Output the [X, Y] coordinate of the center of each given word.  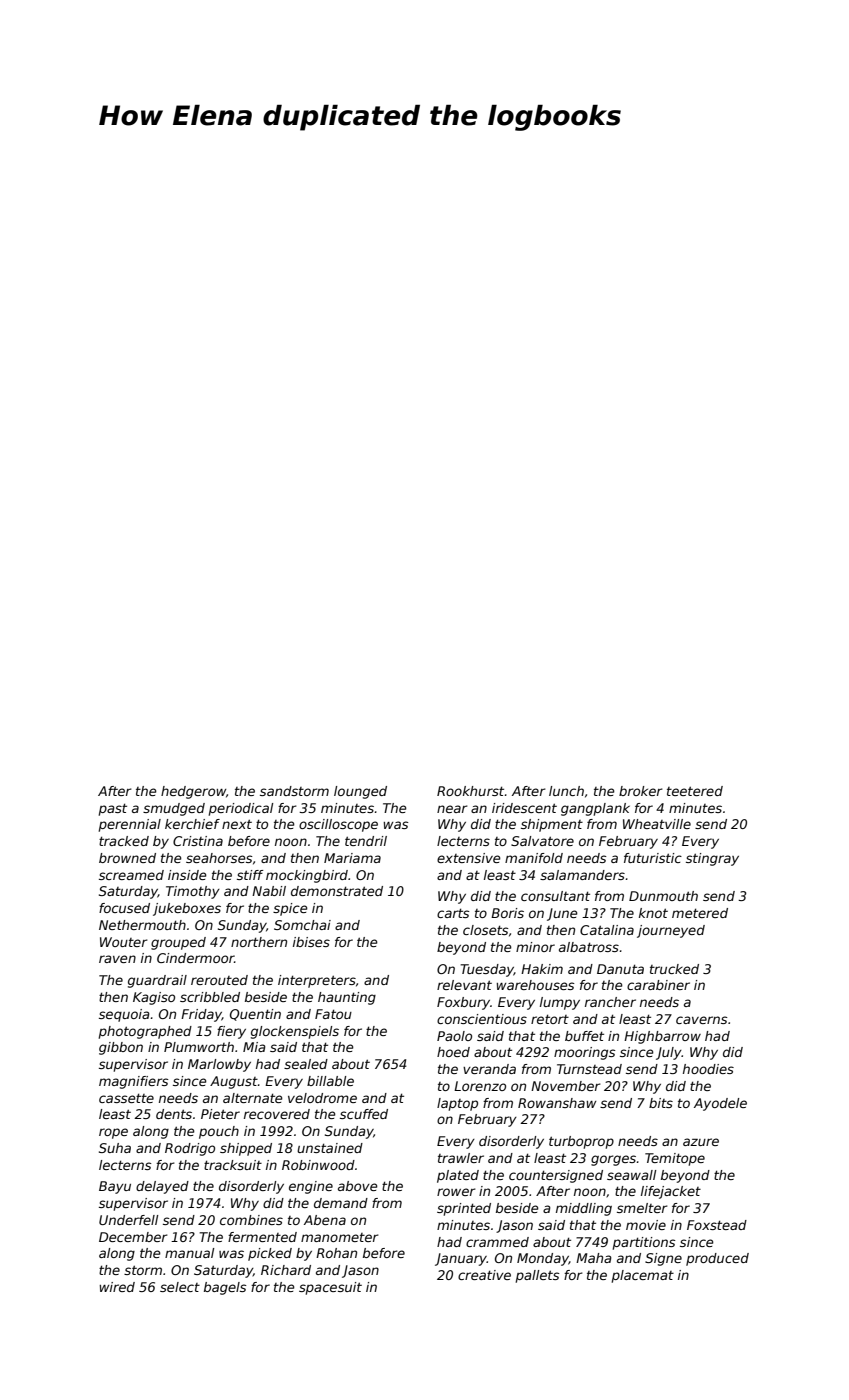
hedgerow [193, 792]
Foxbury [463, 1003]
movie [646, 1225]
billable [330, 1081]
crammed [497, 1242]
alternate [253, 1098]
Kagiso [154, 998]
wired [117, 1287]
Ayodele [720, 1104]
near [452, 809]
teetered [695, 791]
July [669, 1053]
